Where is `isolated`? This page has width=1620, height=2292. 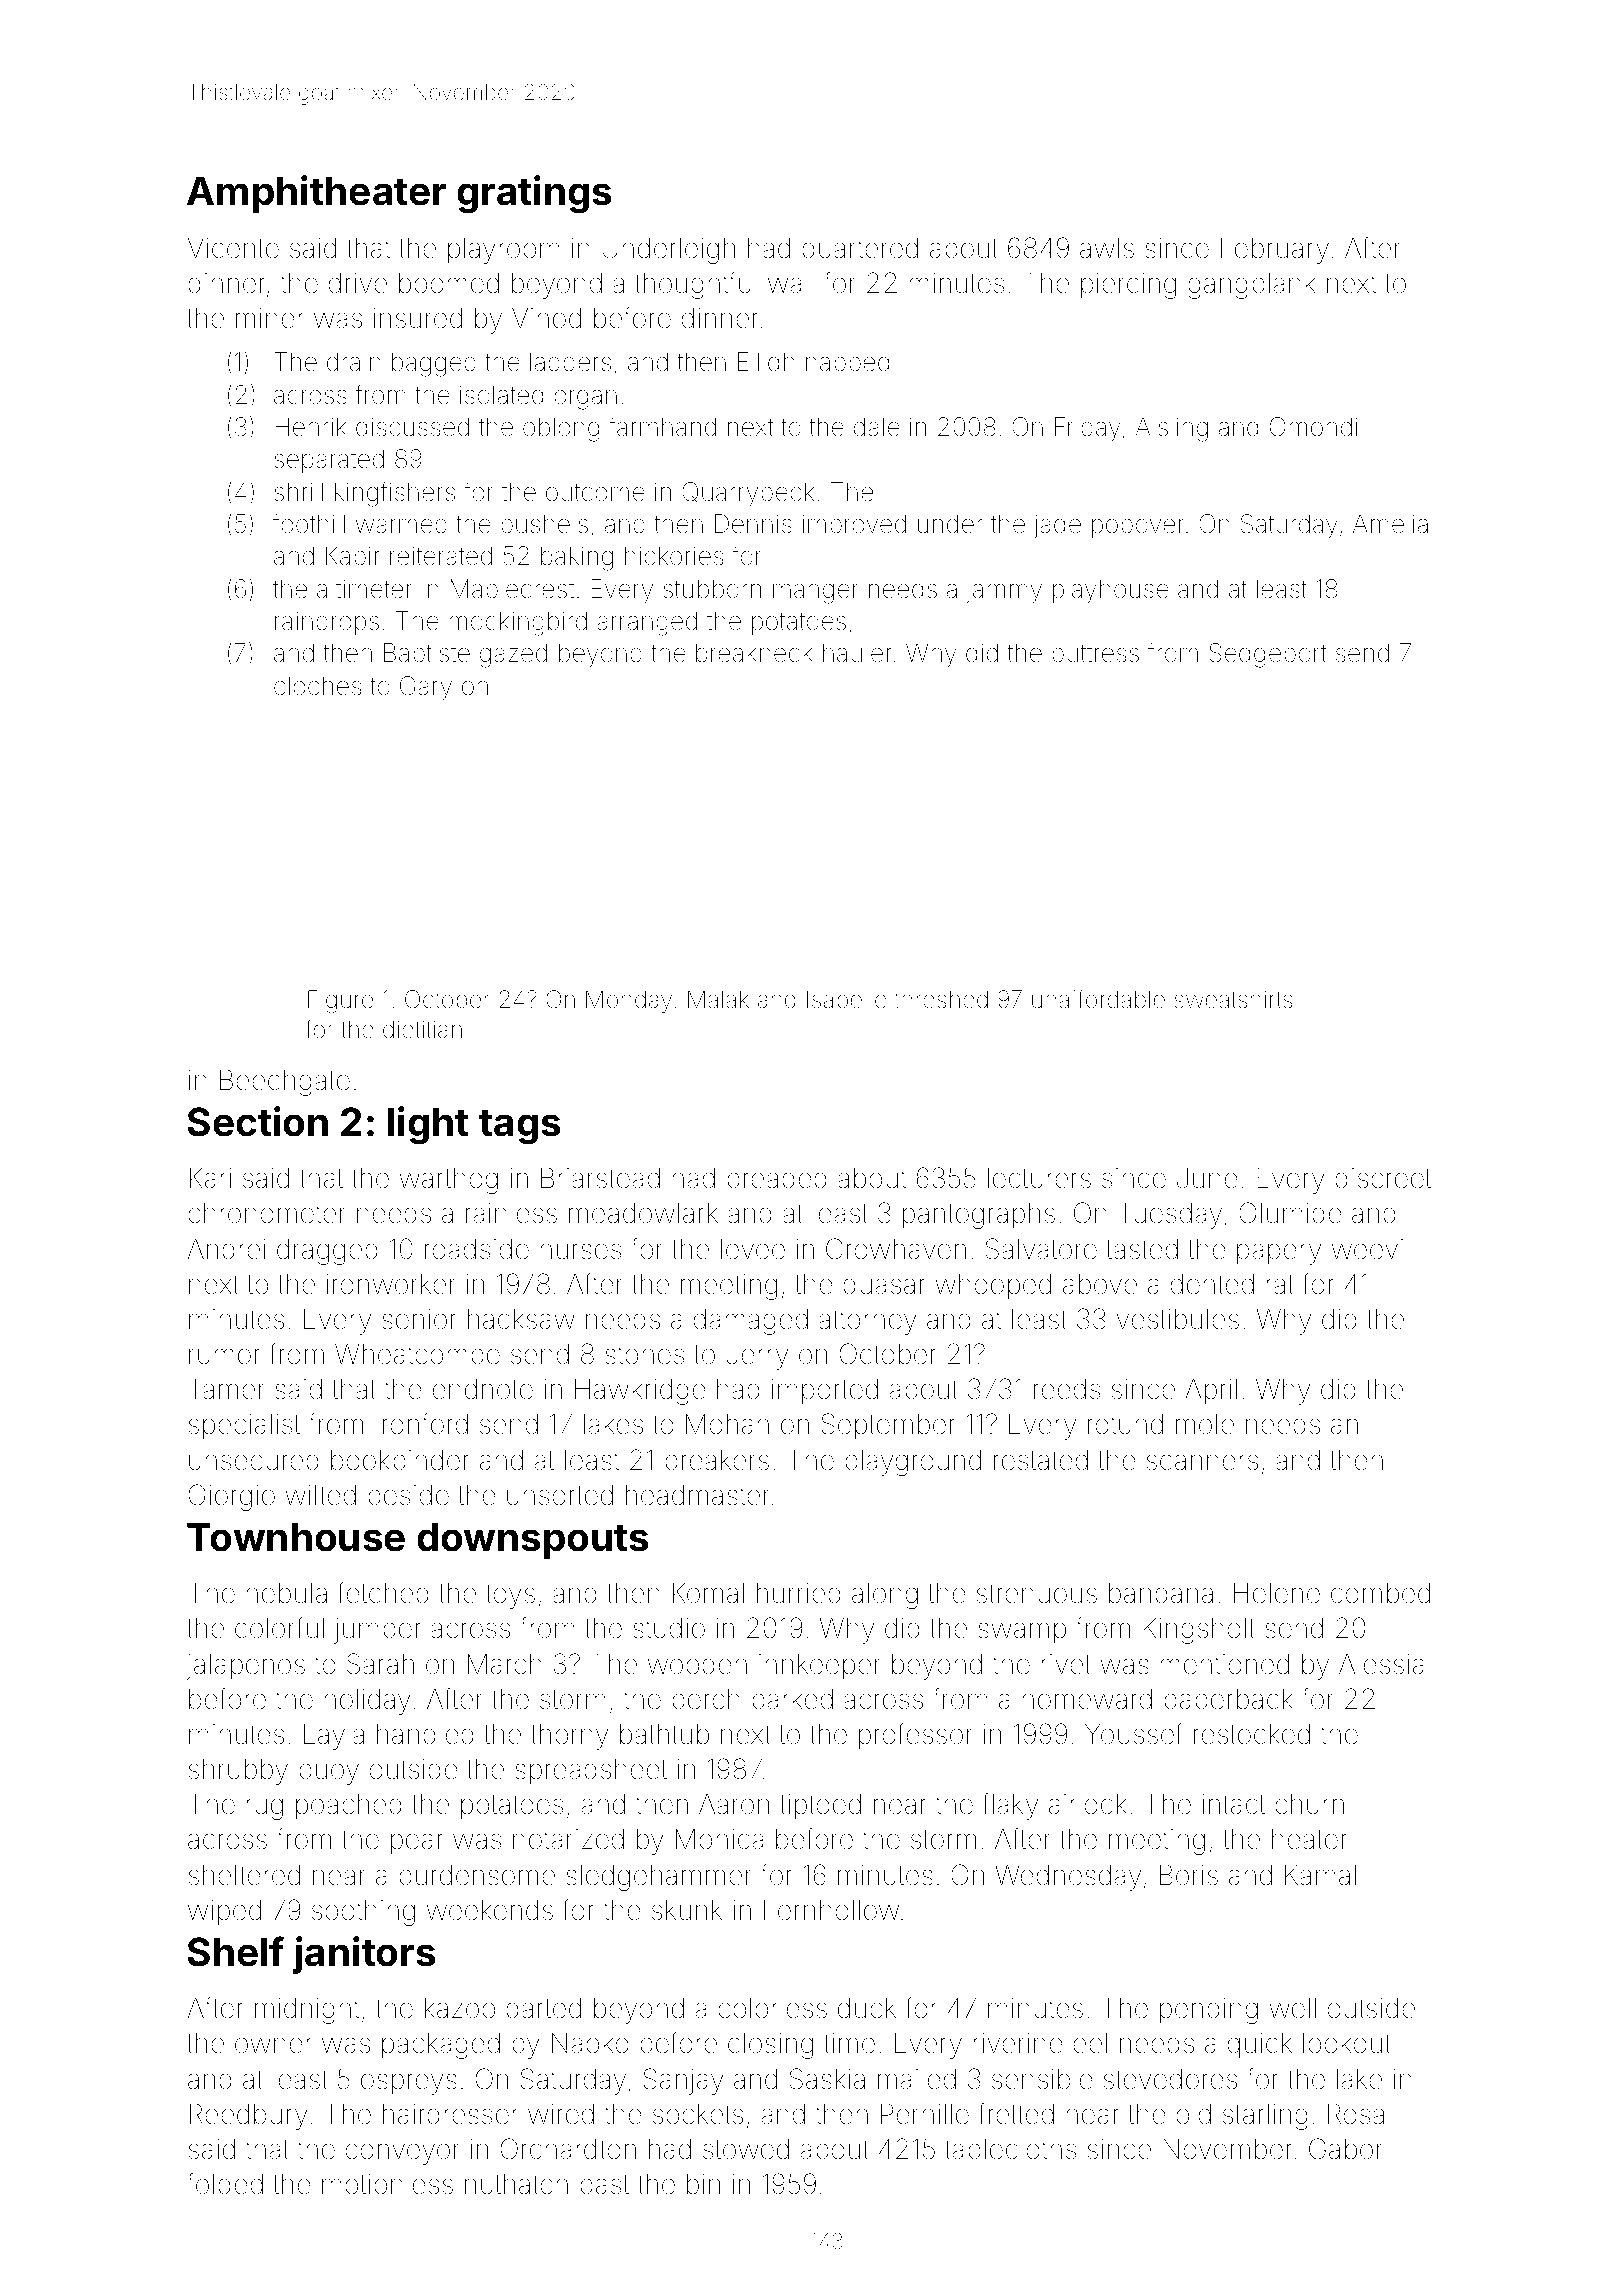 isolated is located at coordinates (501, 395).
